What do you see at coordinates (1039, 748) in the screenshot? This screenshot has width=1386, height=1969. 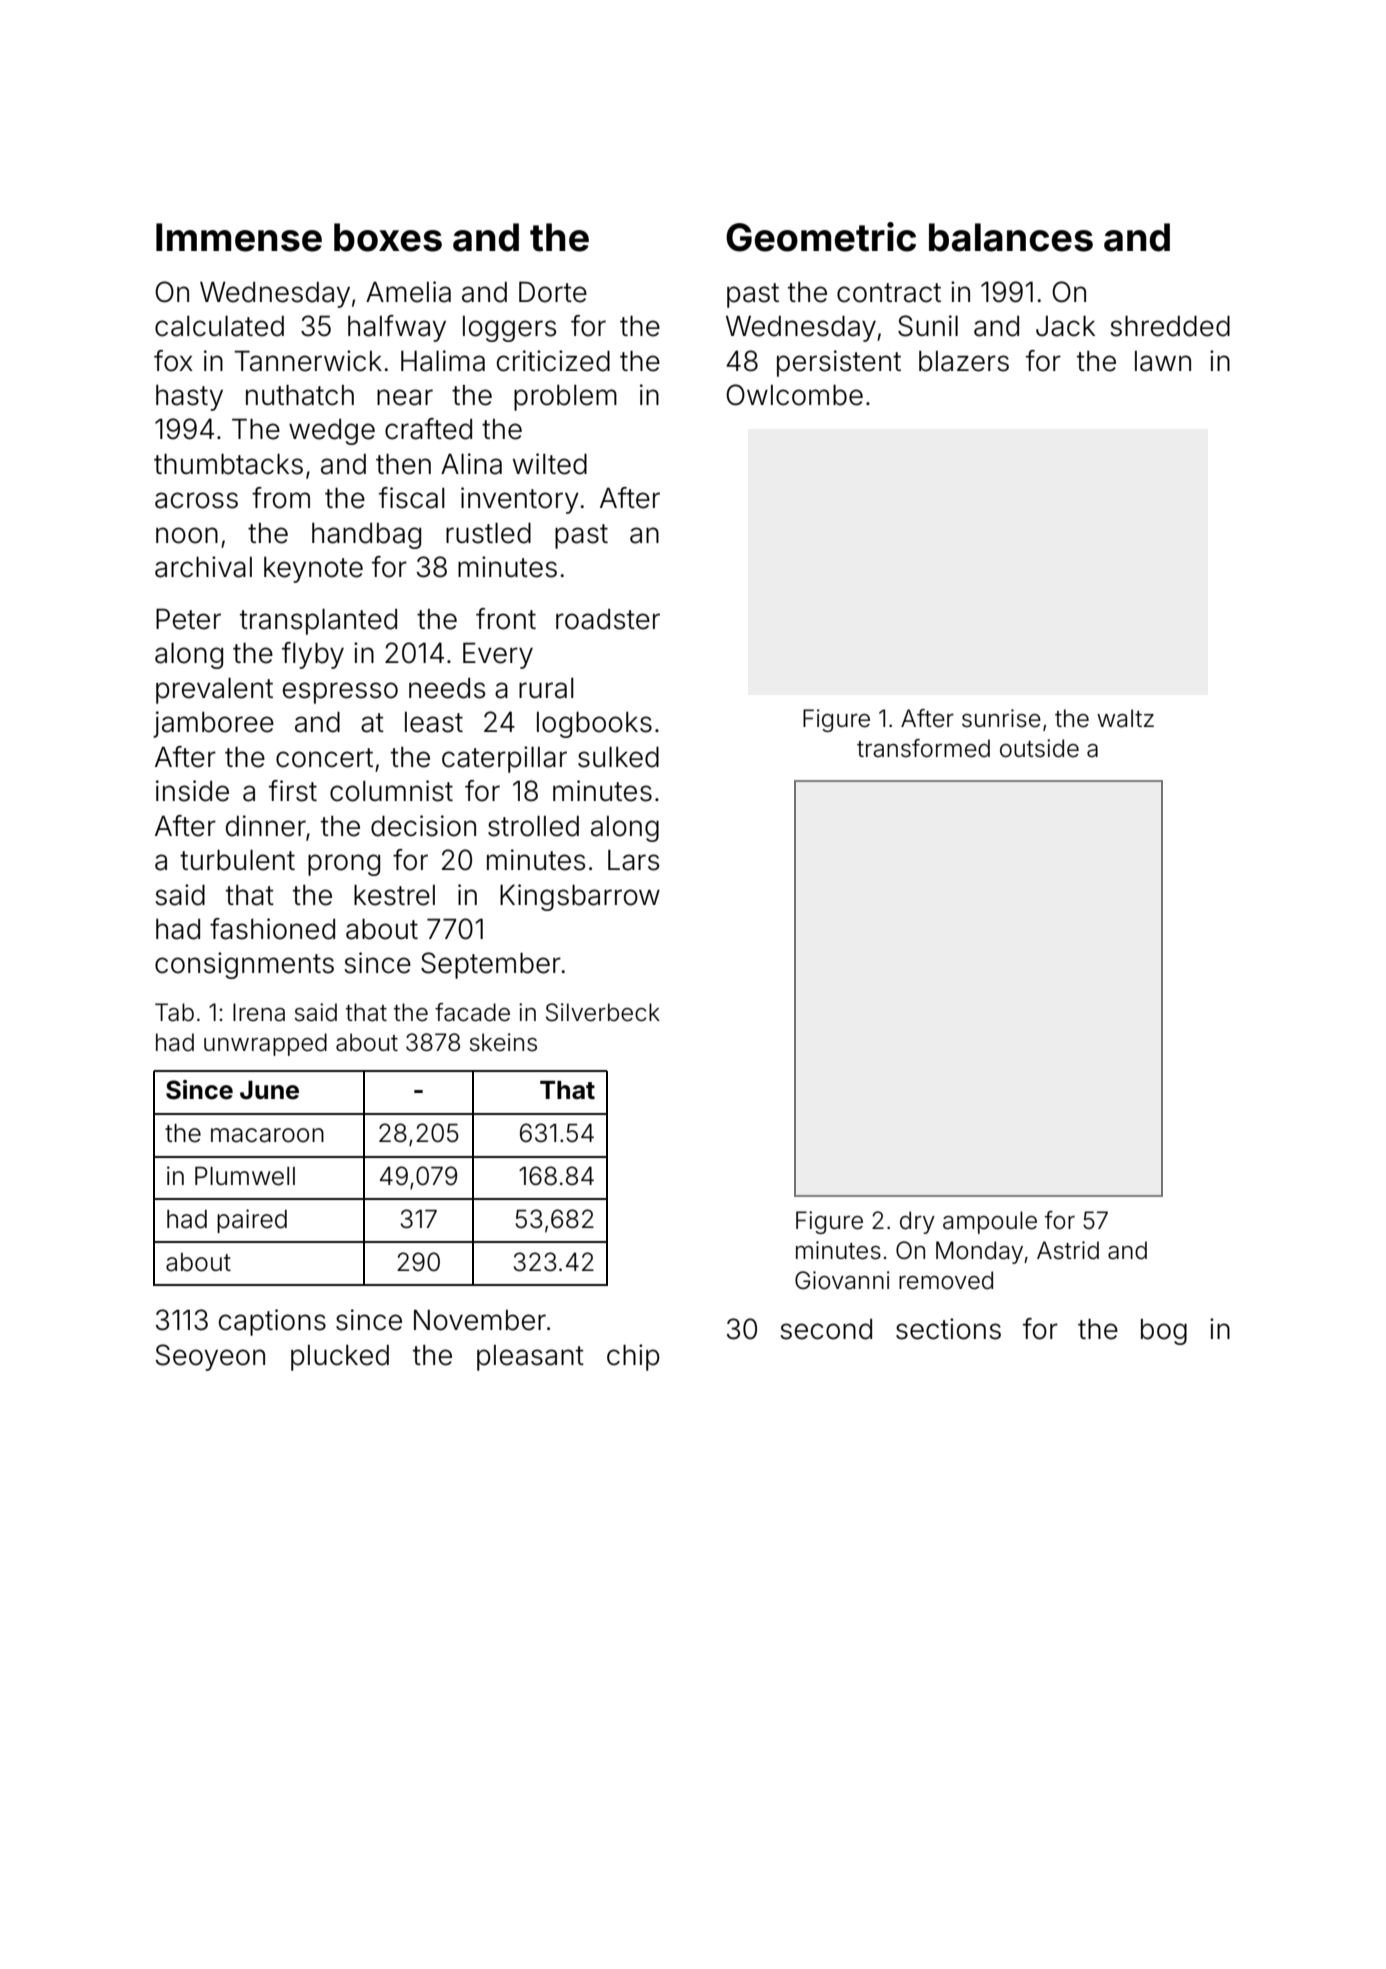 I see `outside` at bounding box center [1039, 748].
